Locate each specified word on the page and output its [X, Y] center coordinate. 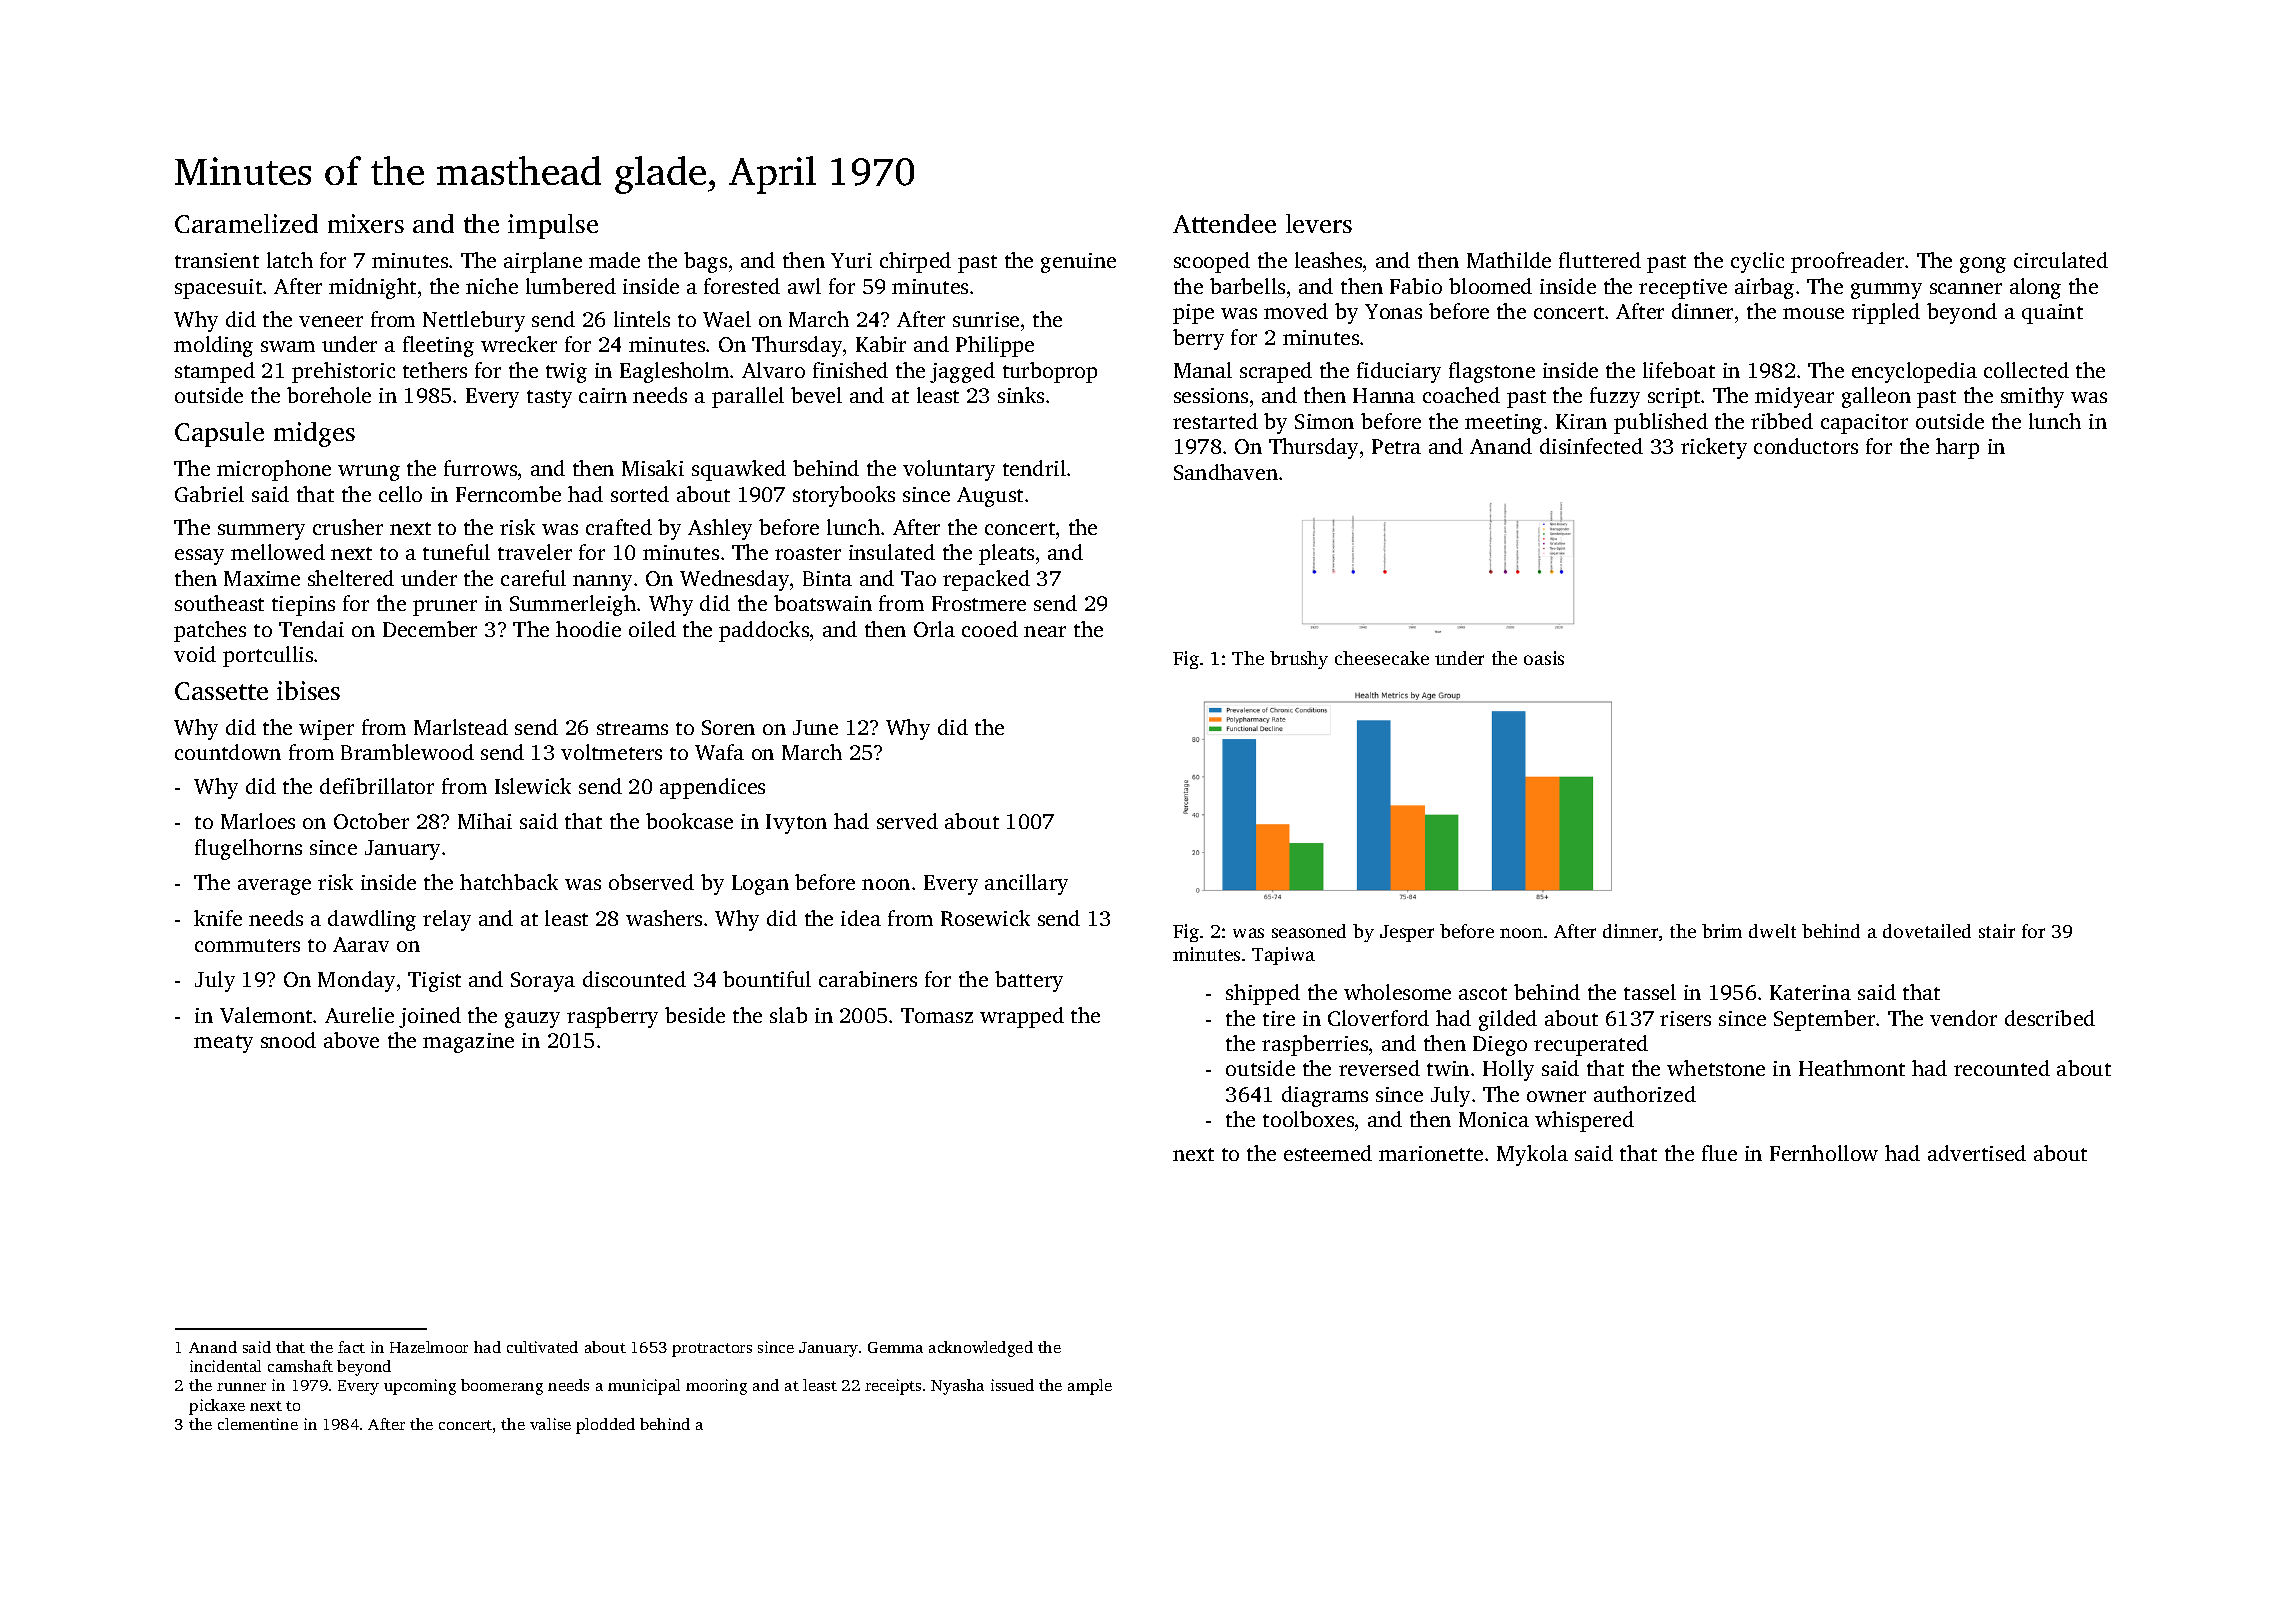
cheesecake [1382, 658]
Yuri [851, 260]
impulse [553, 226]
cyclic [1757, 262]
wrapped [1022, 1017]
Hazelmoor [429, 1347]
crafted [619, 527]
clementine [258, 1424]
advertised [1977, 1153]
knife [218, 918]
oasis [1544, 658]
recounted [2002, 1068]
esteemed [1328, 1153]
